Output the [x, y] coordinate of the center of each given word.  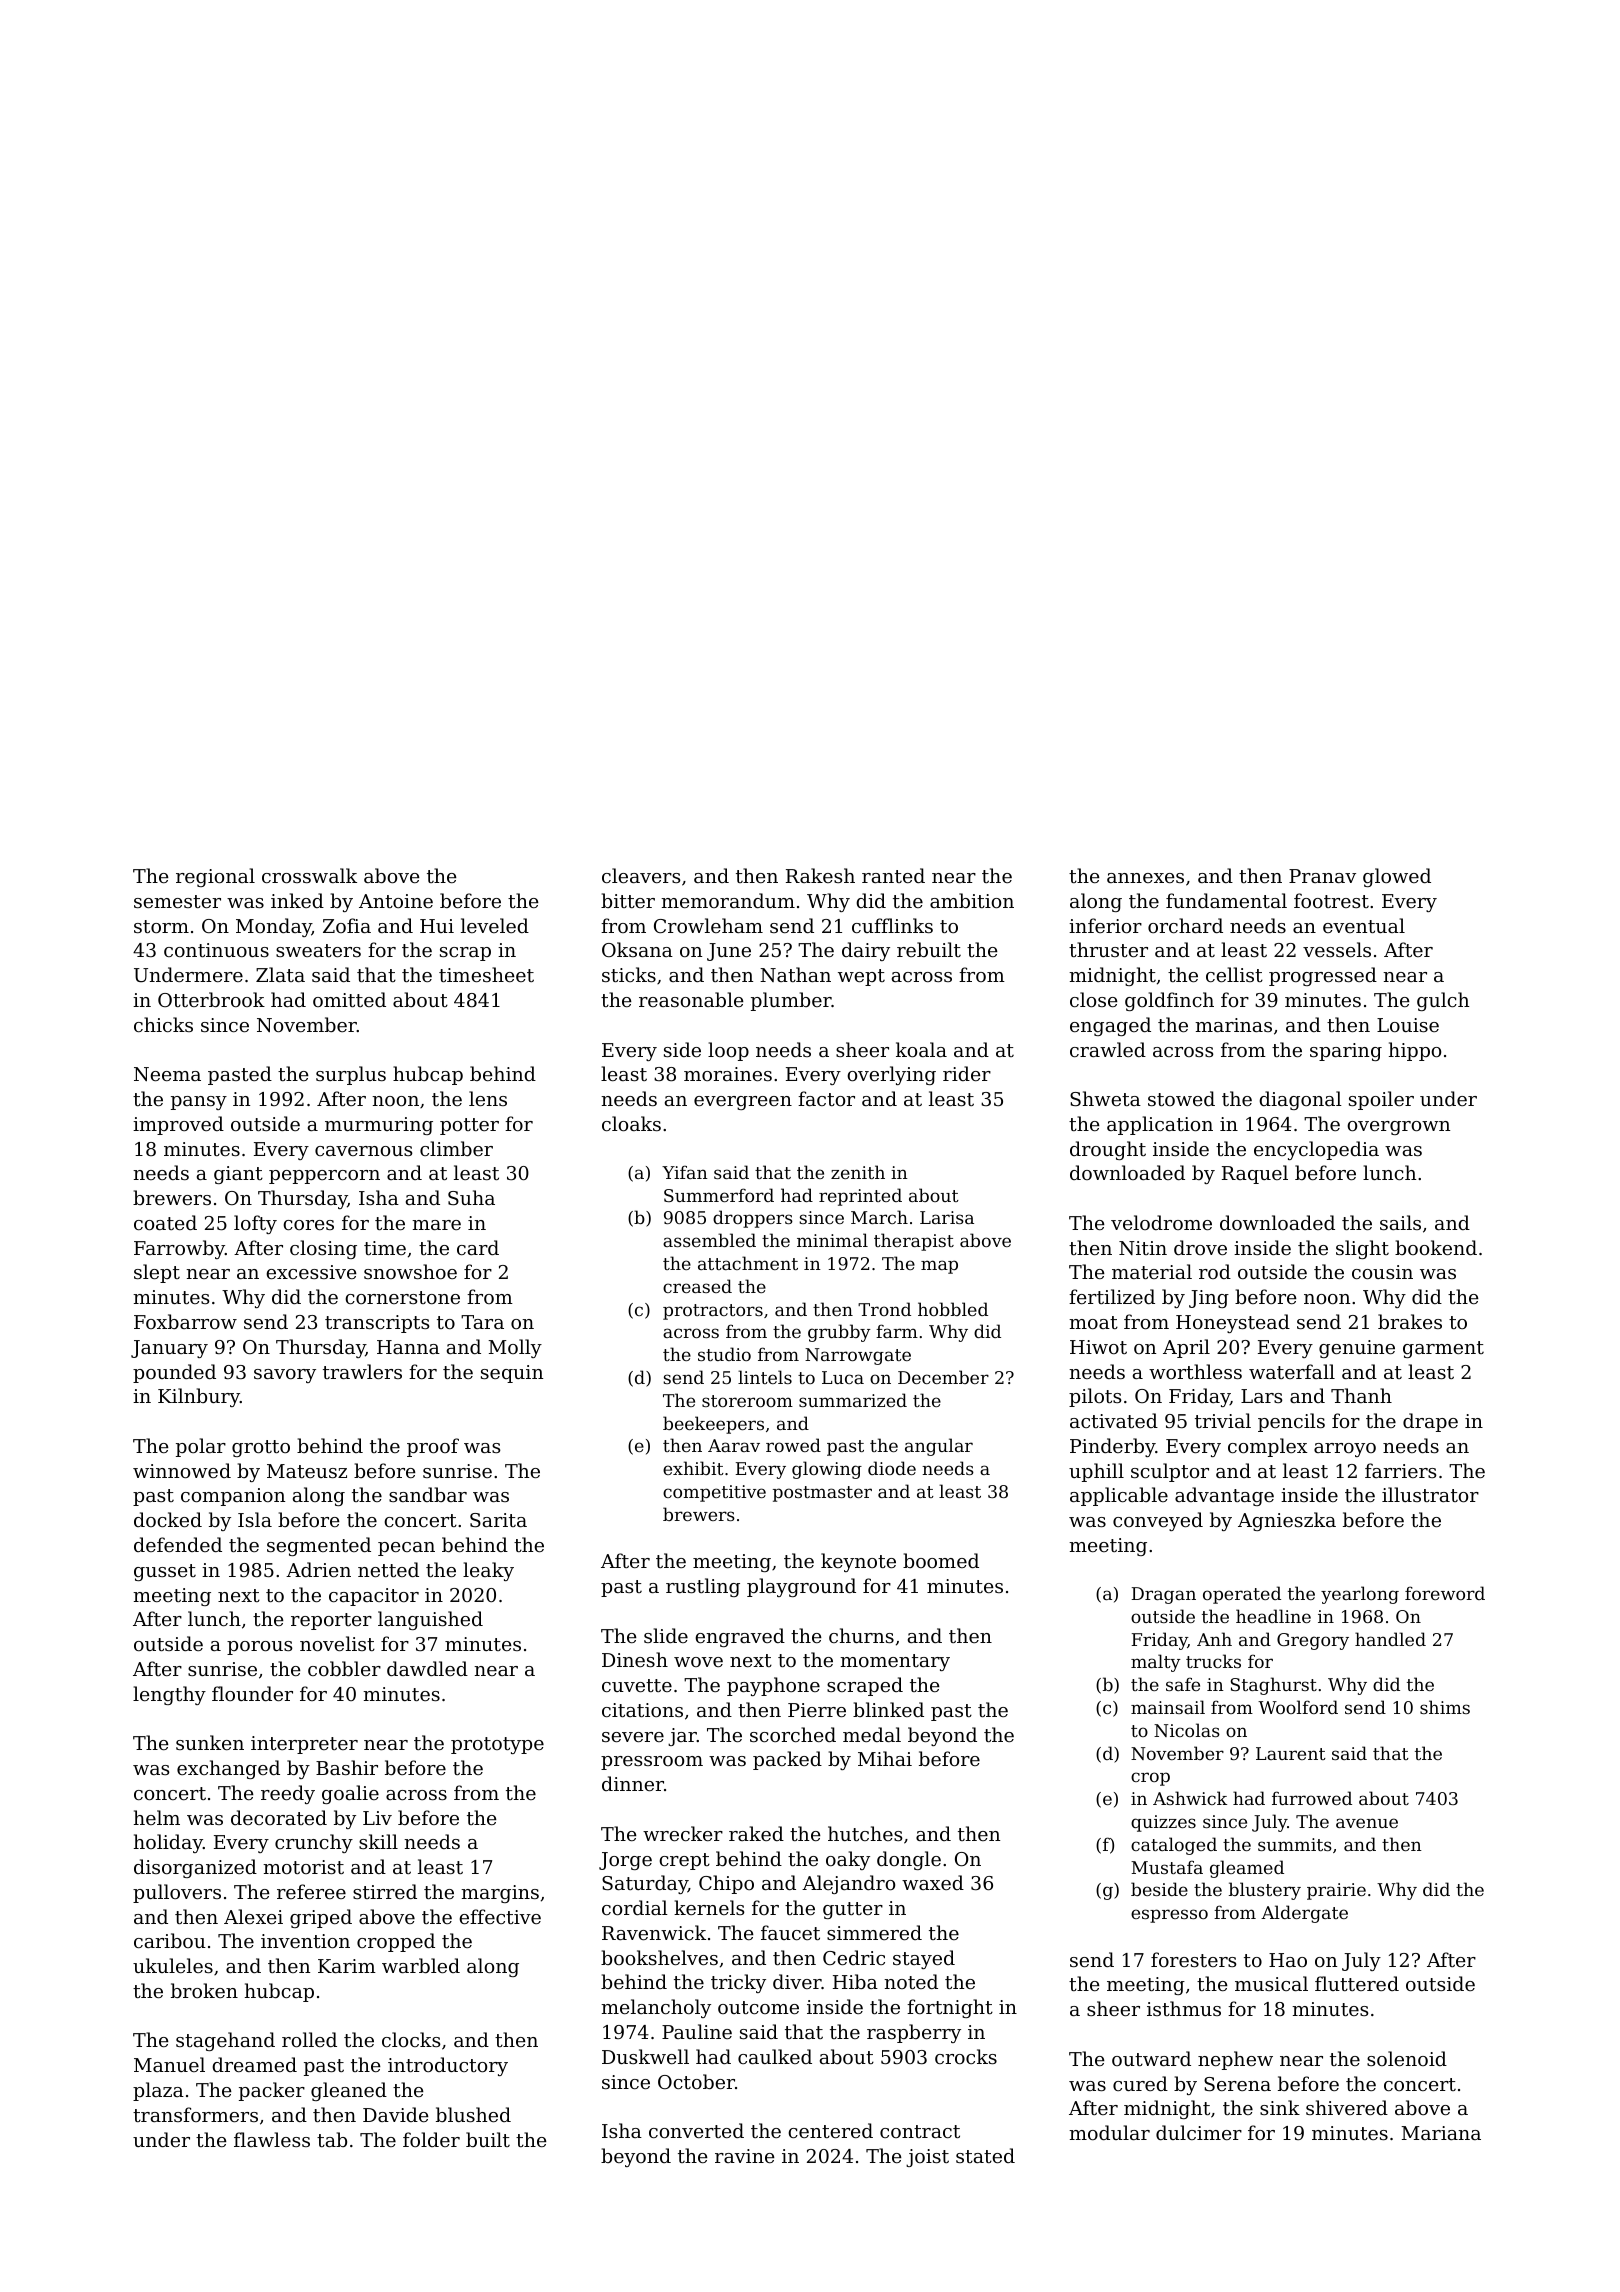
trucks [1213, 1661]
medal [872, 1734]
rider [967, 1073]
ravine [745, 2156]
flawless [272, 2139]
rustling [703, 1587]
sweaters [318, 950]
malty [1156, 1663]
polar [201, 1447]
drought [1108, 1150]
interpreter [304, 1745]
